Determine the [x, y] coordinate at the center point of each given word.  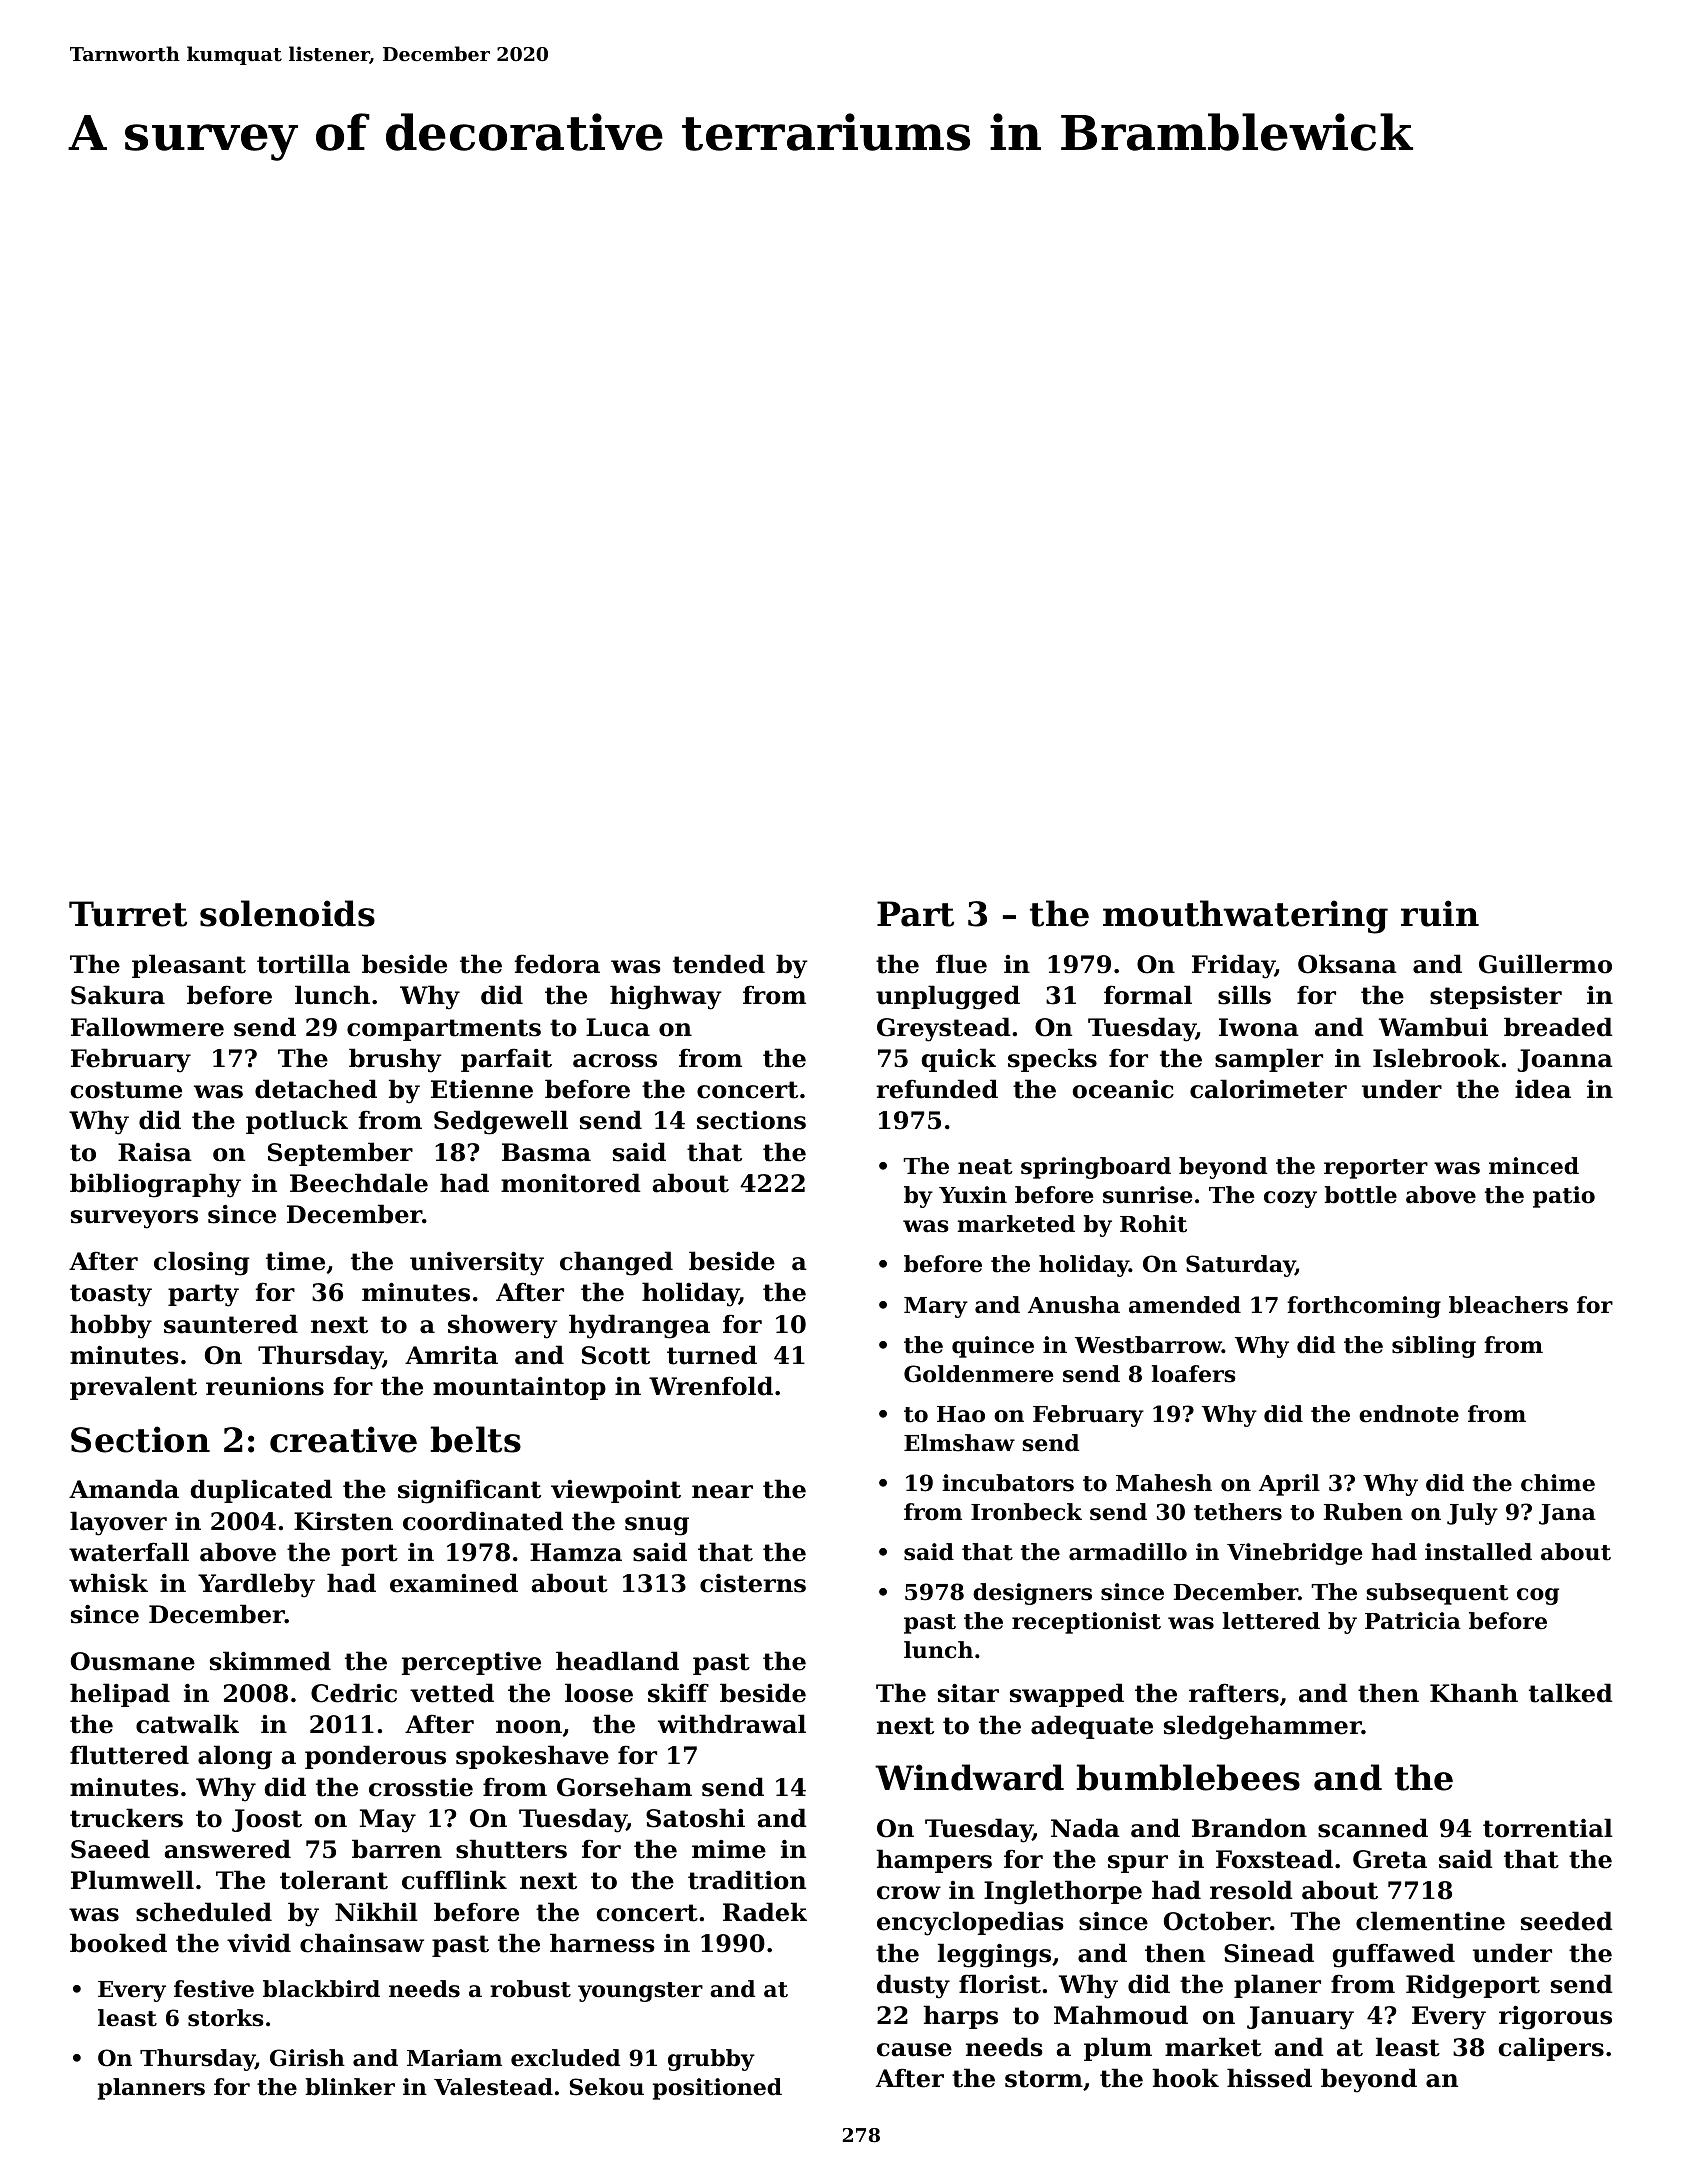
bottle [1360, 1195]
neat [985, 1167]
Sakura [118, 995]
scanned [1373, 1828]
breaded [1558, 1027]
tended [719, 964]
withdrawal [732, 1724]
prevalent [133, 1388]
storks [226, 2018]
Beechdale [359, 1183]
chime [1558, 1483]
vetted [452, 1693]
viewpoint [616, 1491]
